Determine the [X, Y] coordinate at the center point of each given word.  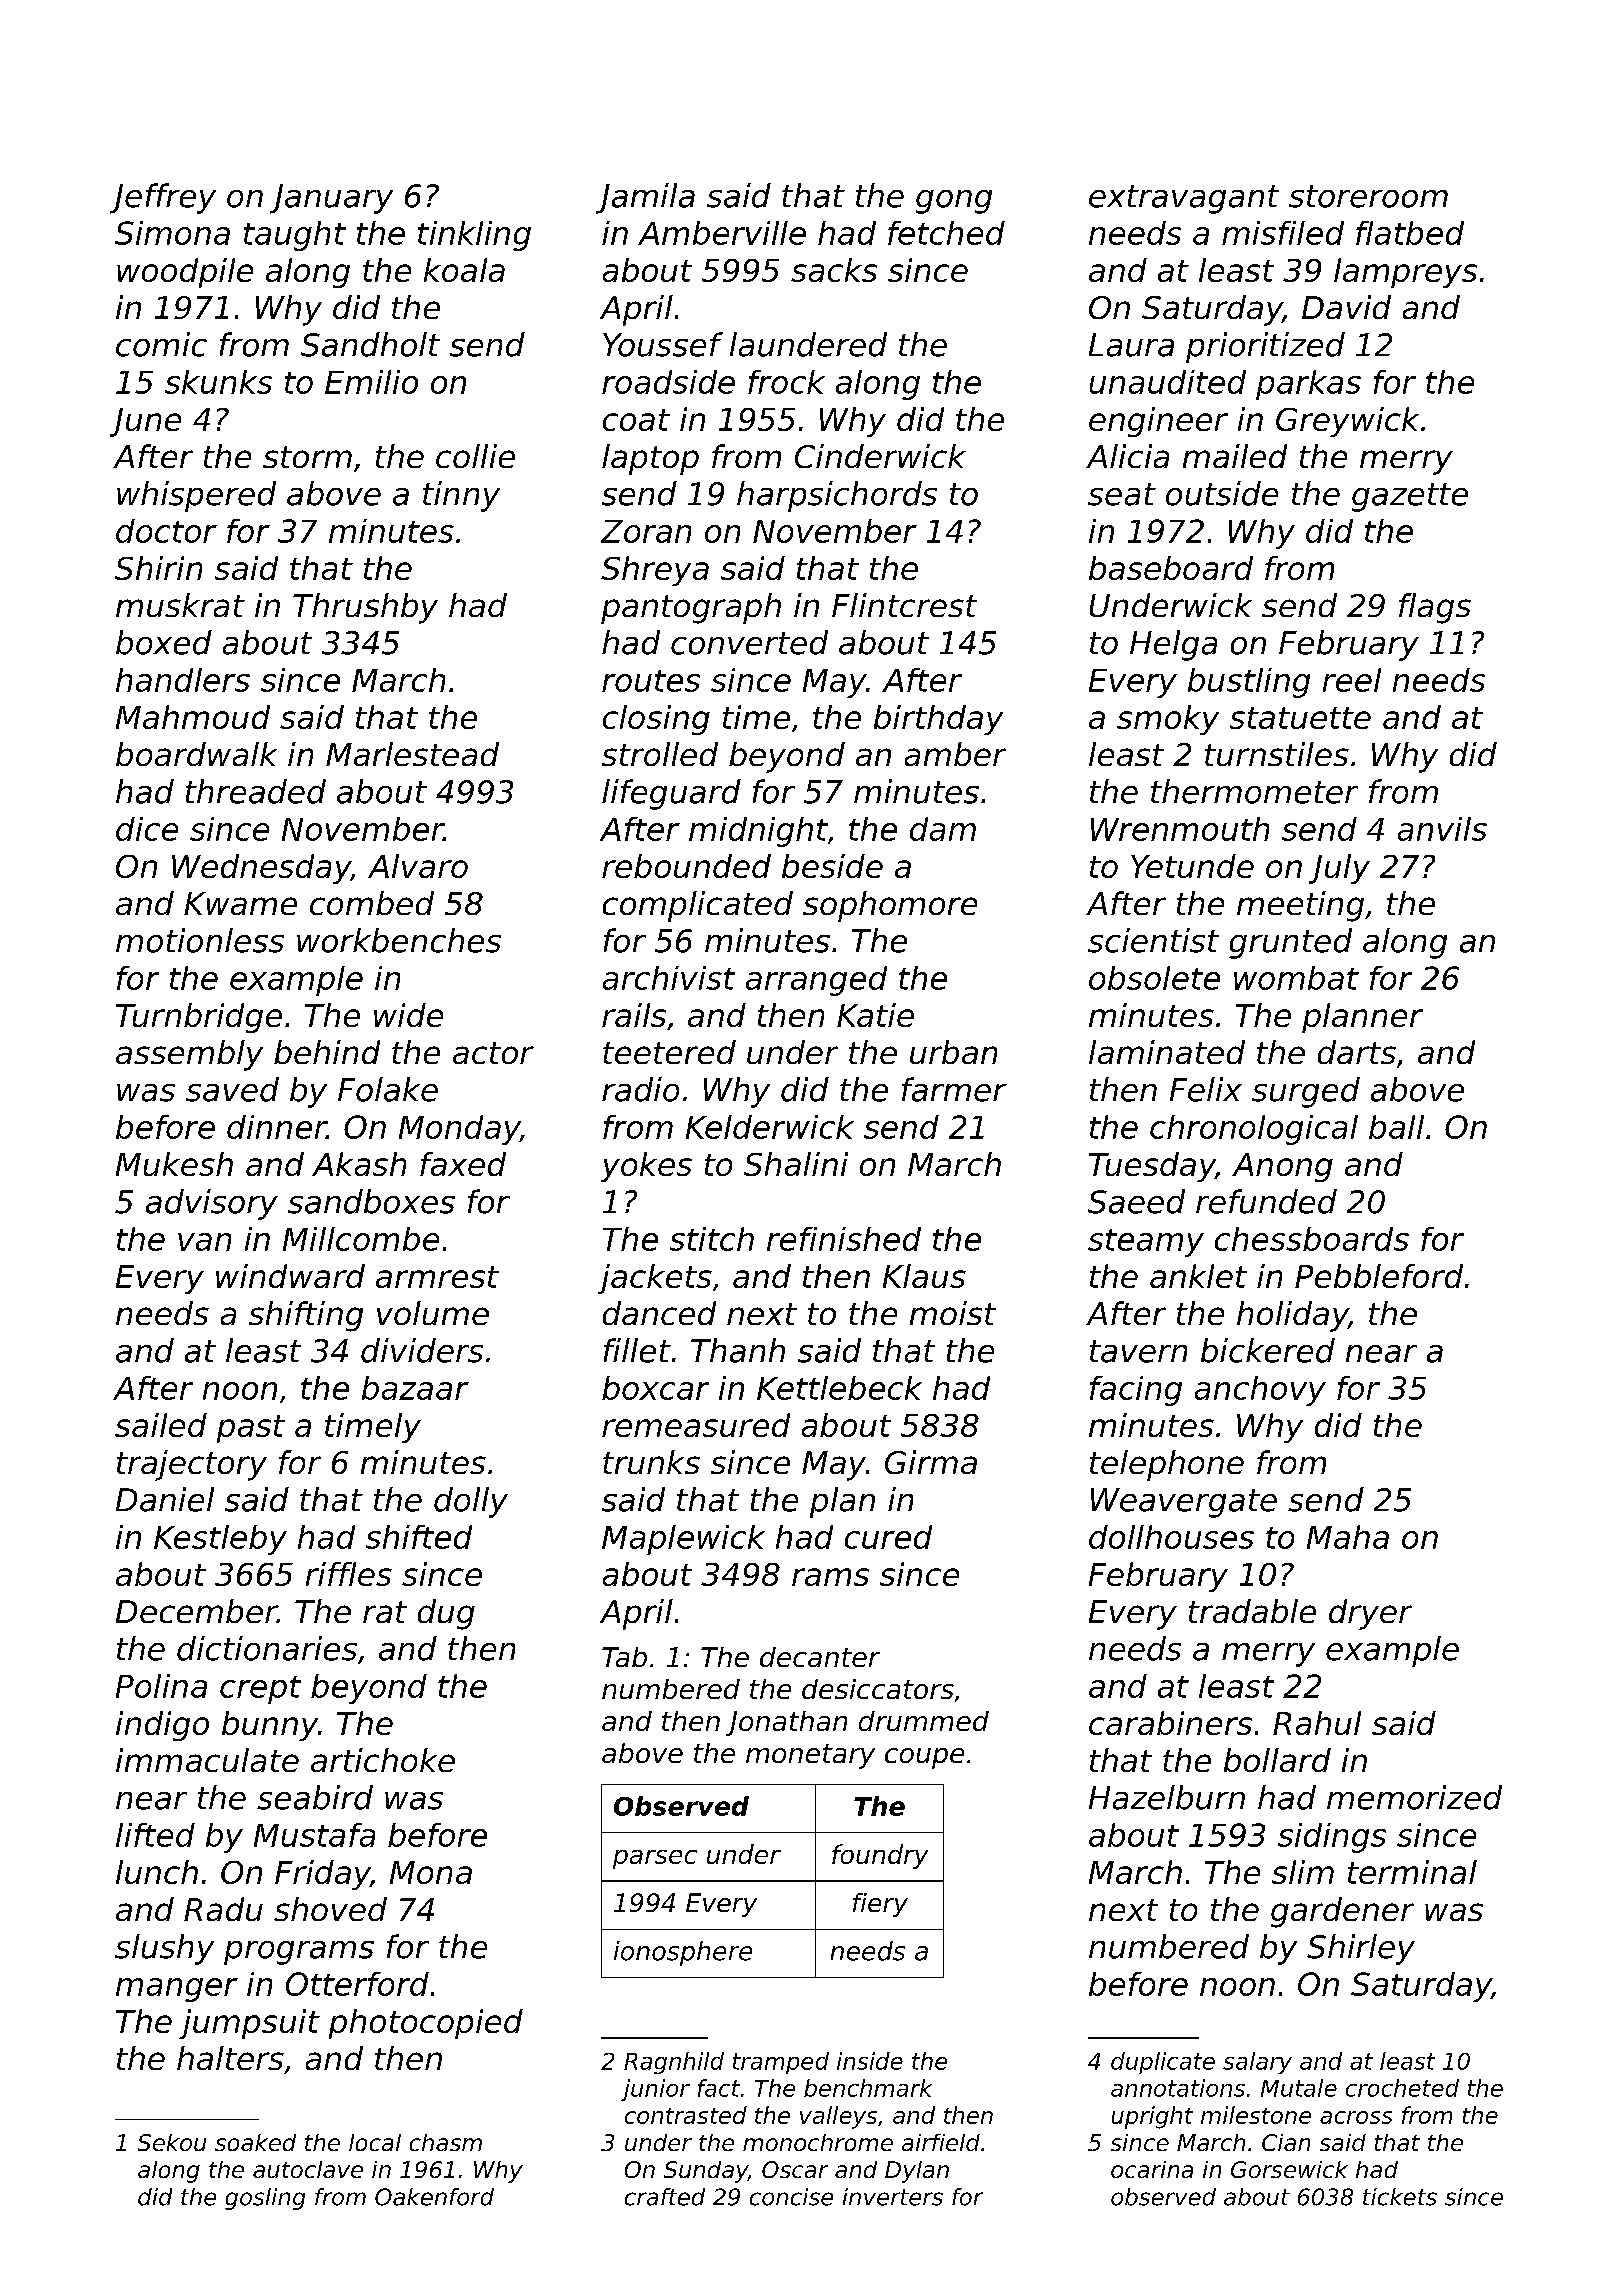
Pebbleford [1379, 1276]
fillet [637, 1350]
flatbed [1410, 233]
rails [634, 1015]
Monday [459, 1130]
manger [177, 1990]
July [1339, 869]
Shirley [1361, 1949]
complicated [698, 906]
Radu [223, 1909]
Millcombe [361, 1239]
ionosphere [683, 1953]
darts [1357, 1052]
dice [147, 829]
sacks [834, 270]
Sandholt [370, 344]
